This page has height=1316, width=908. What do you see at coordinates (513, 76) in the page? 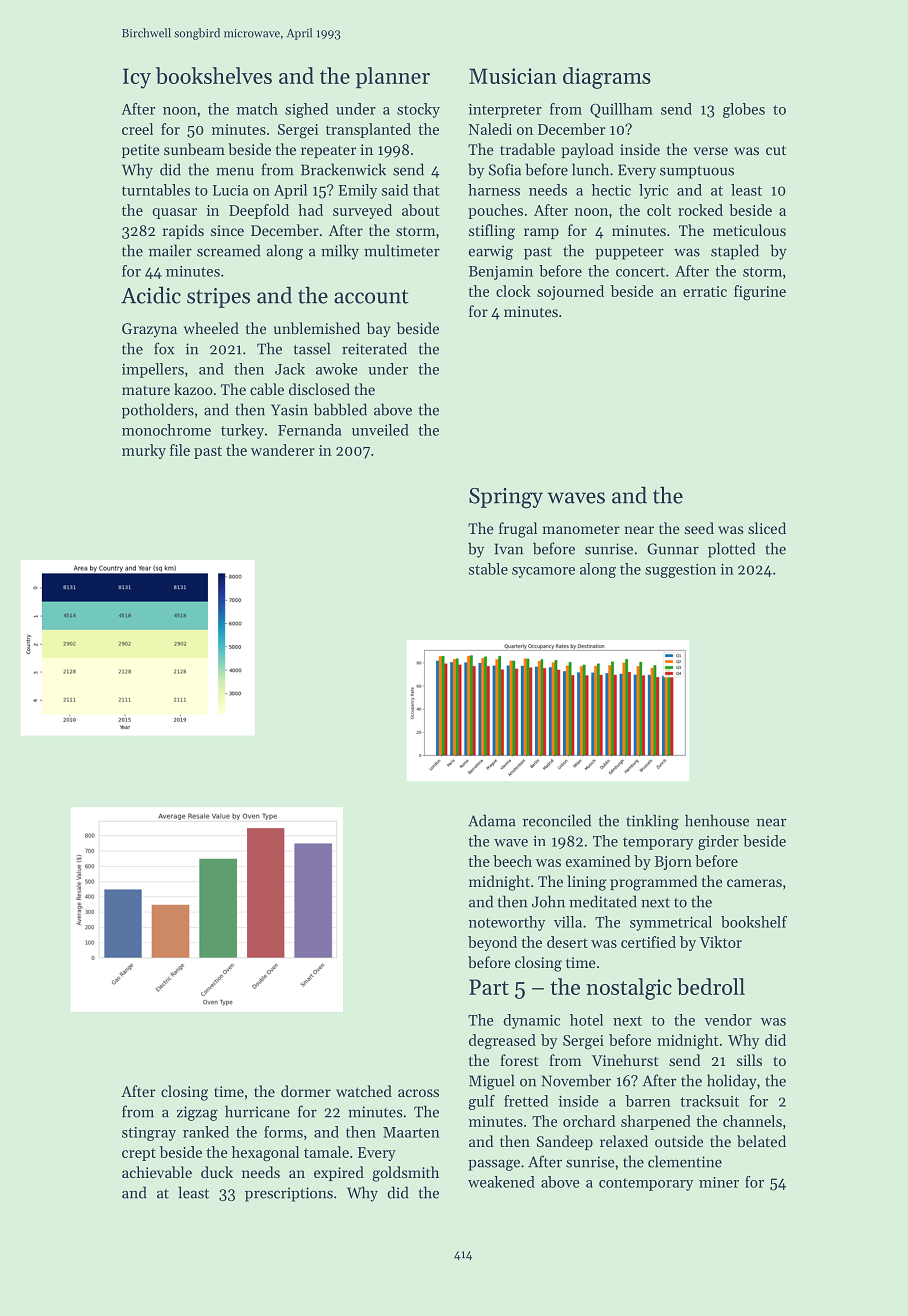
I see `Musician` at bounding box center [513, 76].
